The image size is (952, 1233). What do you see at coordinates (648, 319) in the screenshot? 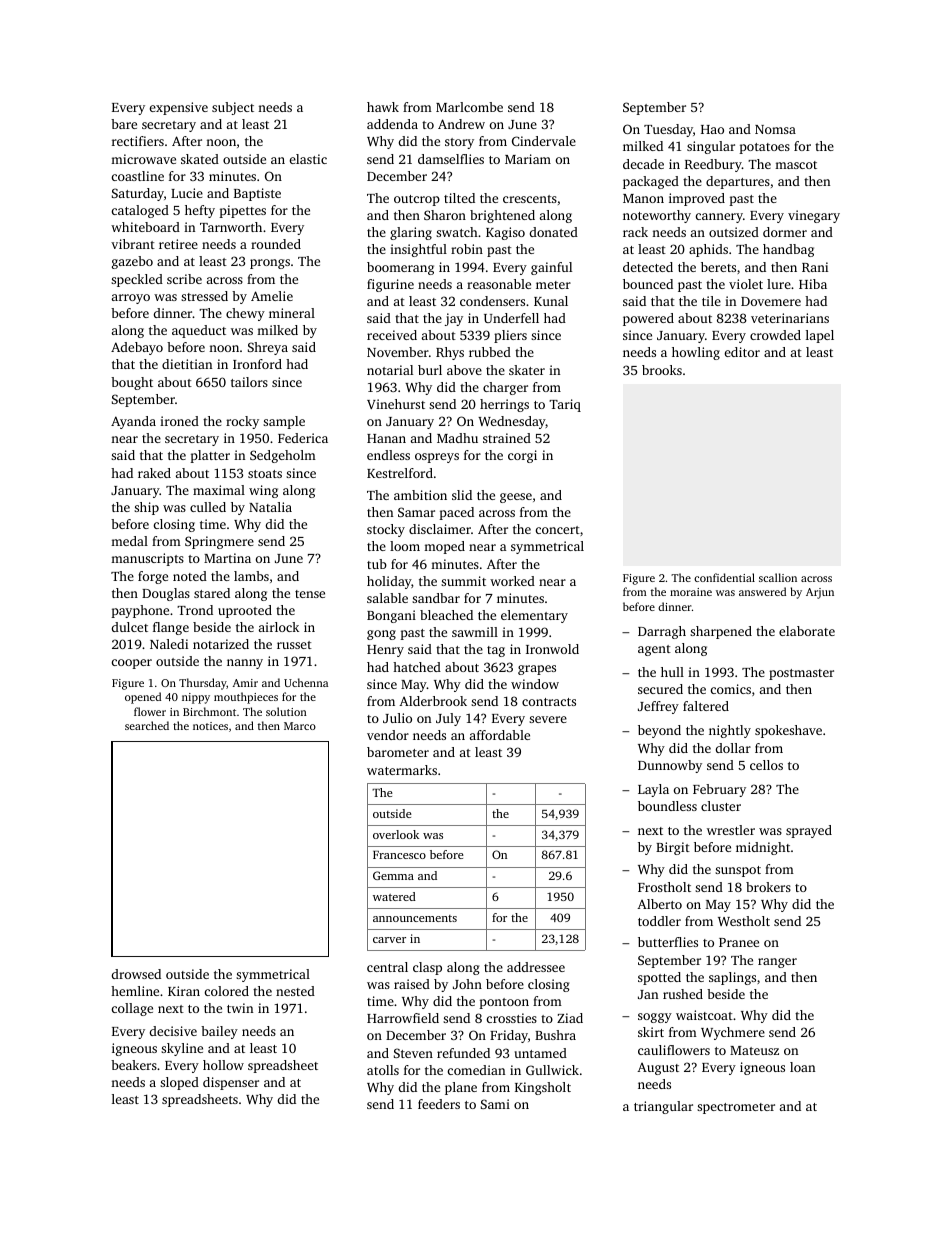
I see `powered` at bounding box center [648, 319].
